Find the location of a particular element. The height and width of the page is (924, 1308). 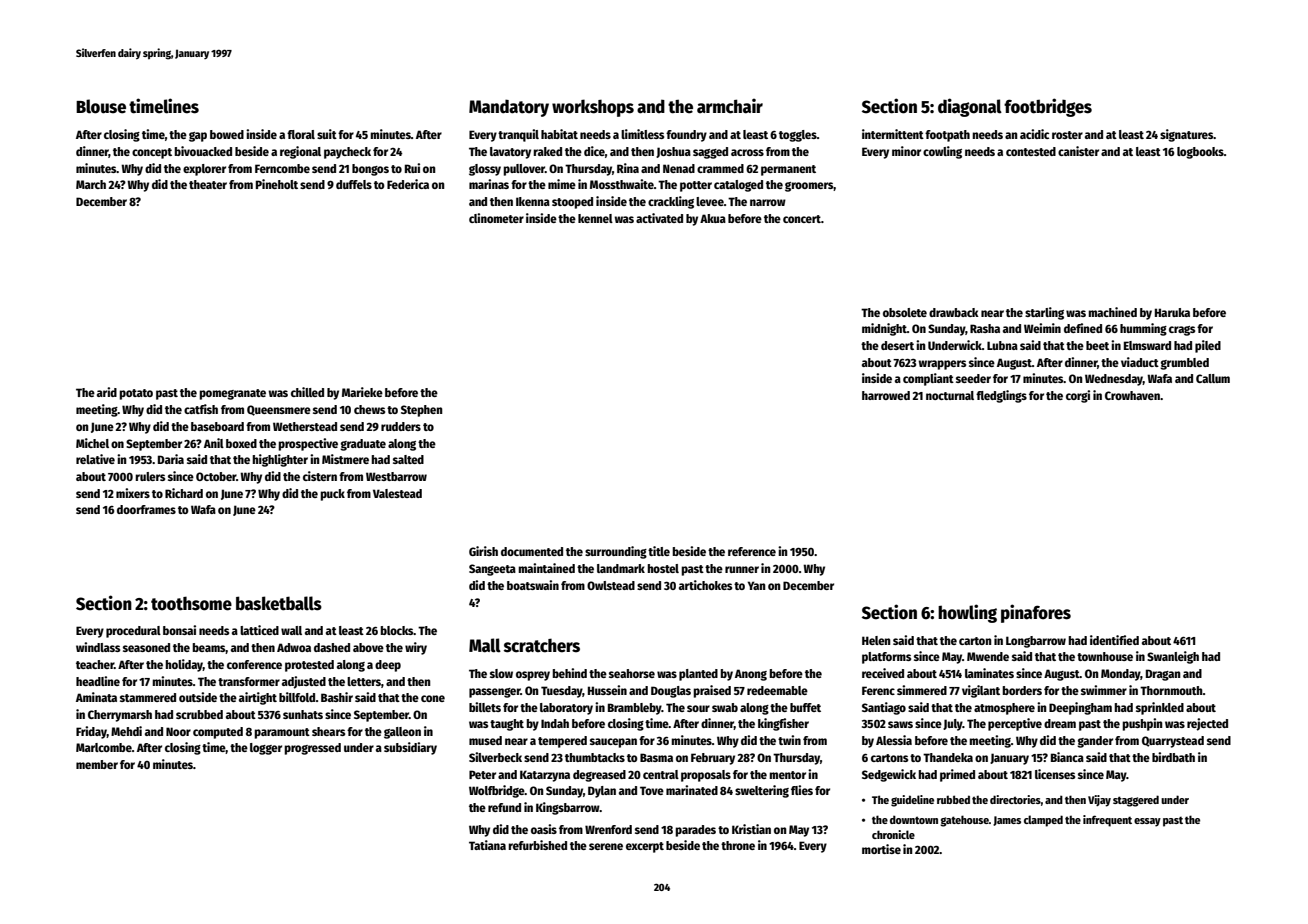

Sangeeta is located at coordinates (492, 570).
